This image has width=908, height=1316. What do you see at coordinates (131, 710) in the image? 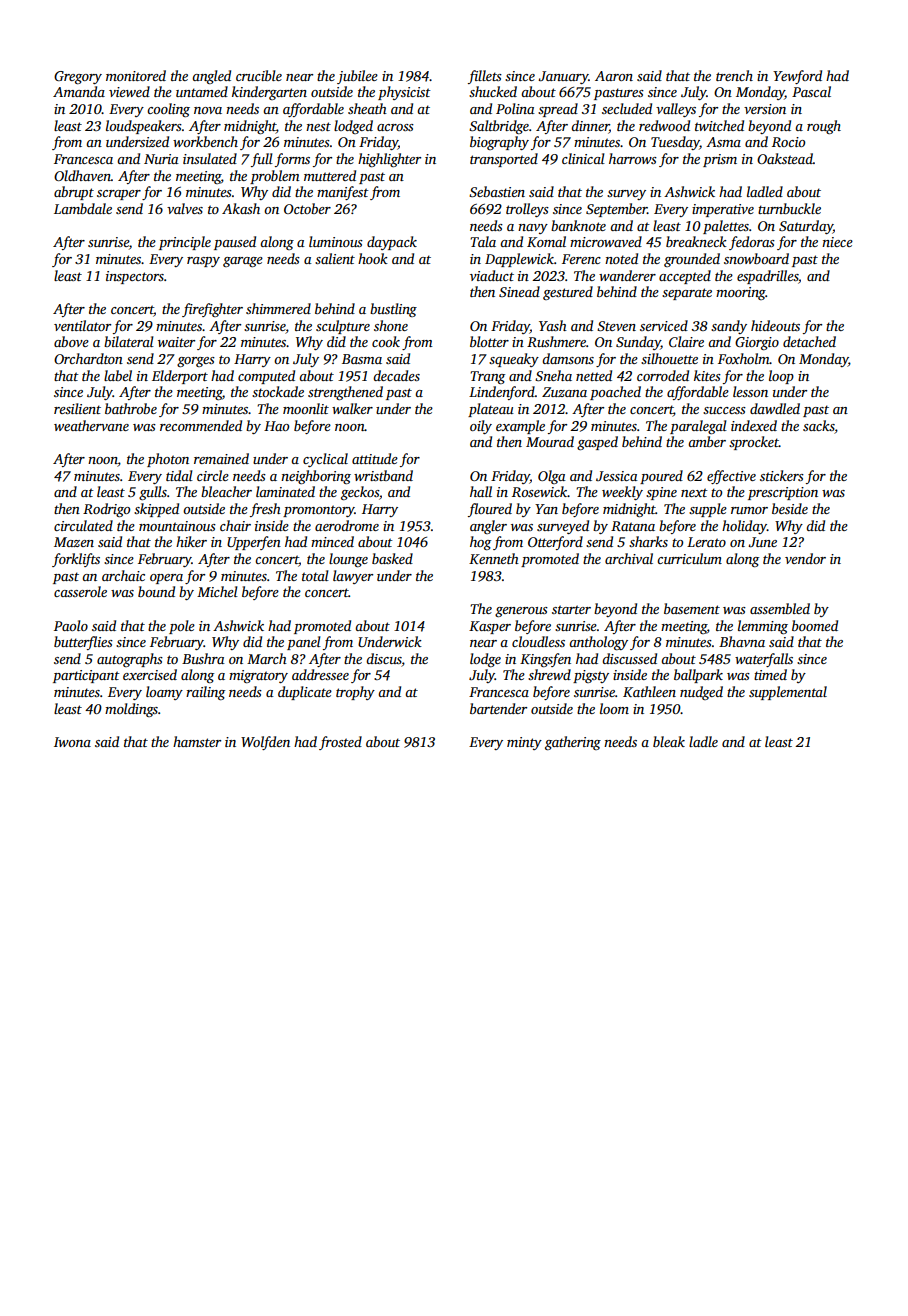
I see `moldings` at bounding box center [131, 710].
